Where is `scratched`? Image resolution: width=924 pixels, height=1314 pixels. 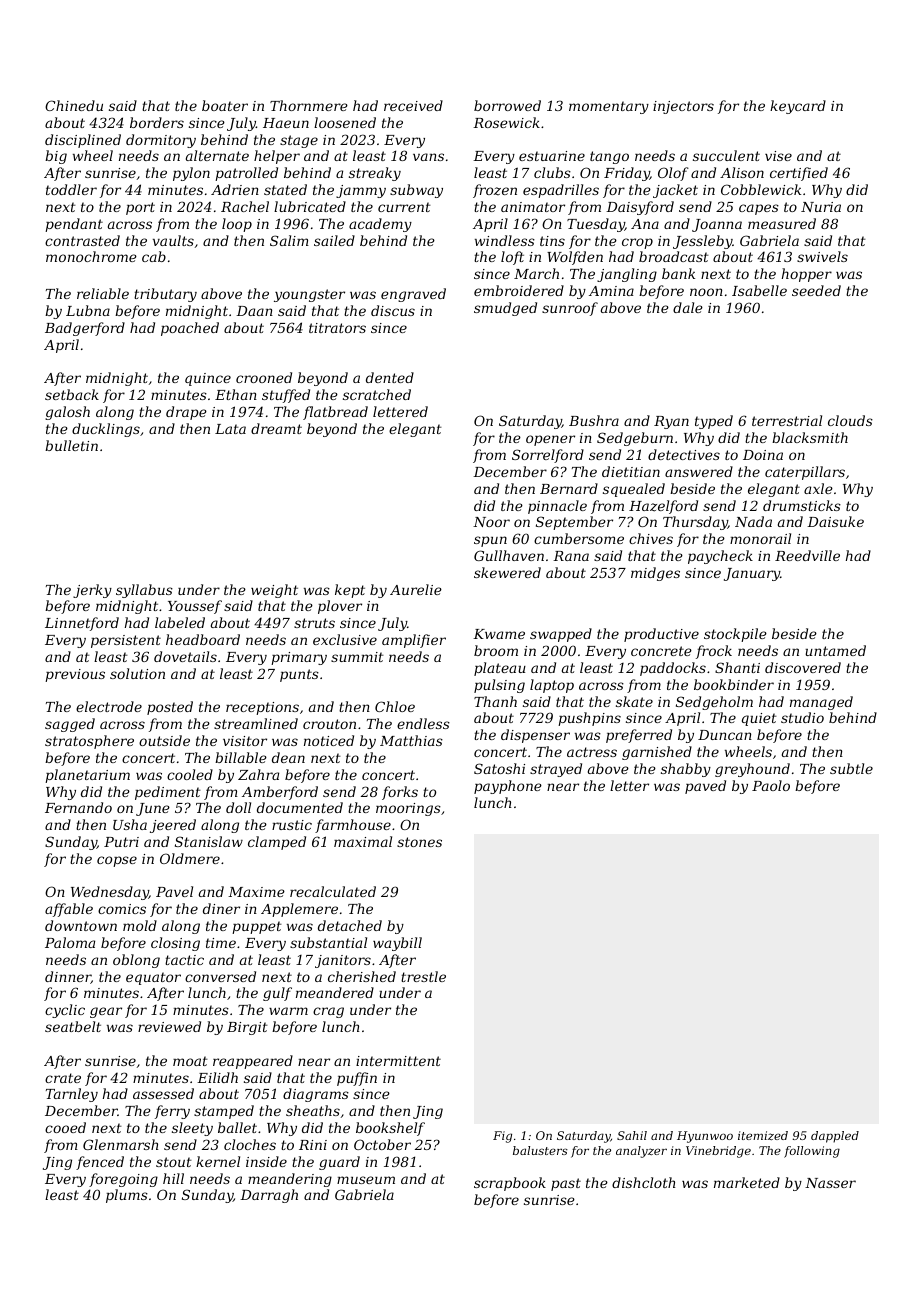 scratched is located at coordinates (377, 394).
